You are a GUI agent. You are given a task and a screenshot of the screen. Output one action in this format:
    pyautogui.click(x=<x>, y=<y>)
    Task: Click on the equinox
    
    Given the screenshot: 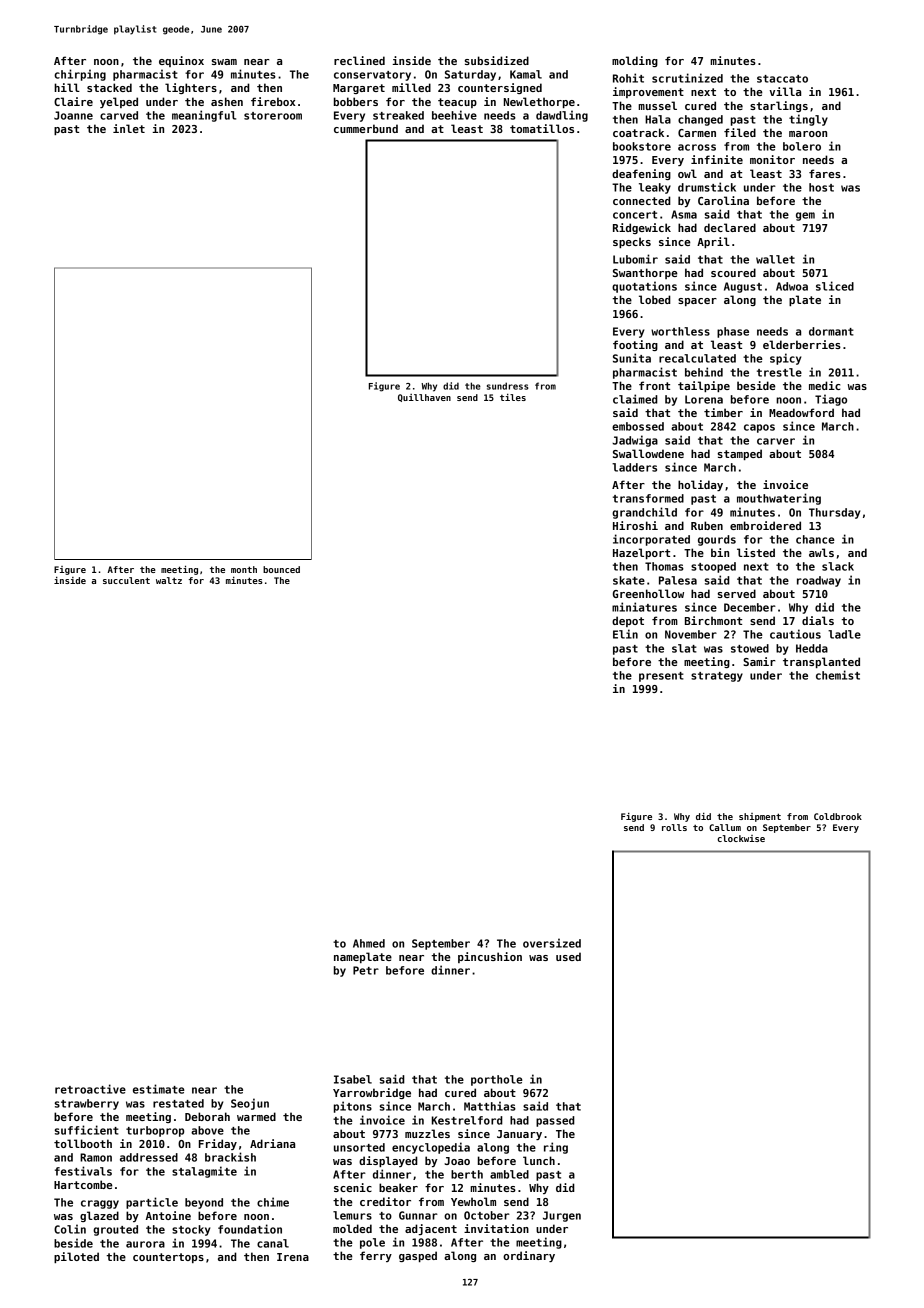 What is the action you would take?
    pyautogui.click(x=181, y=61)
